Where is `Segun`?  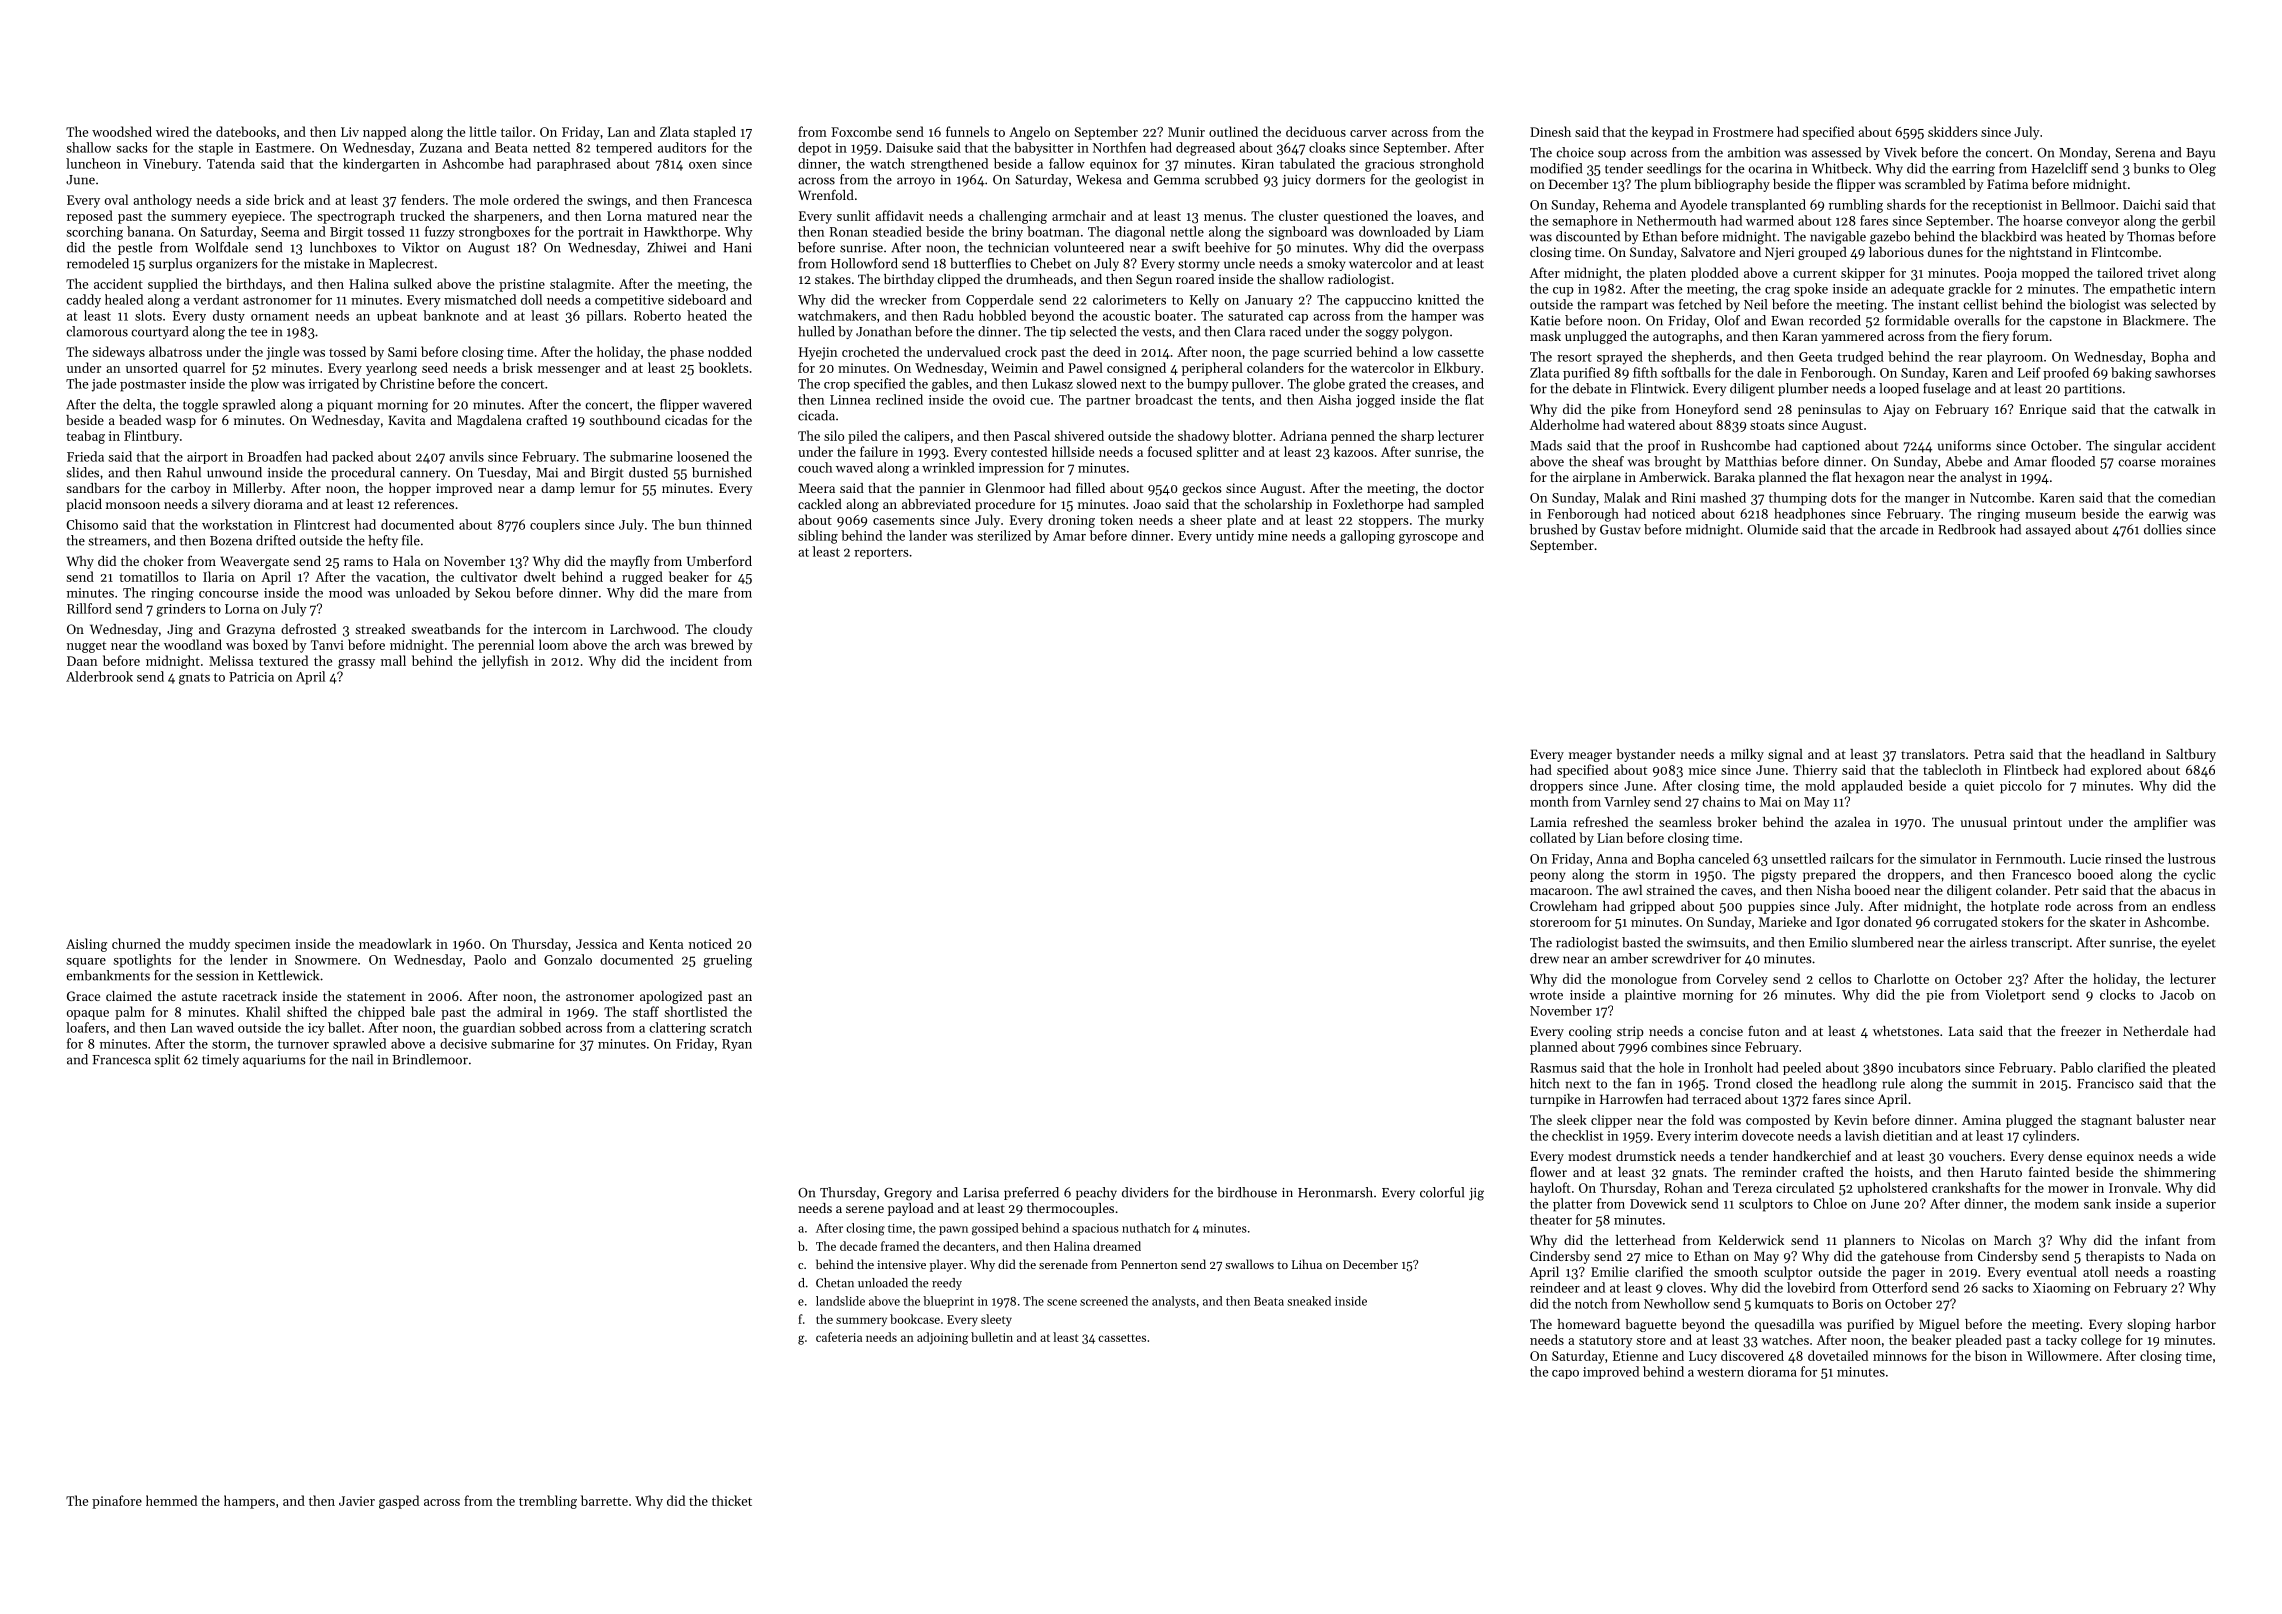 Segun is located at coordinates (1154, 280).
